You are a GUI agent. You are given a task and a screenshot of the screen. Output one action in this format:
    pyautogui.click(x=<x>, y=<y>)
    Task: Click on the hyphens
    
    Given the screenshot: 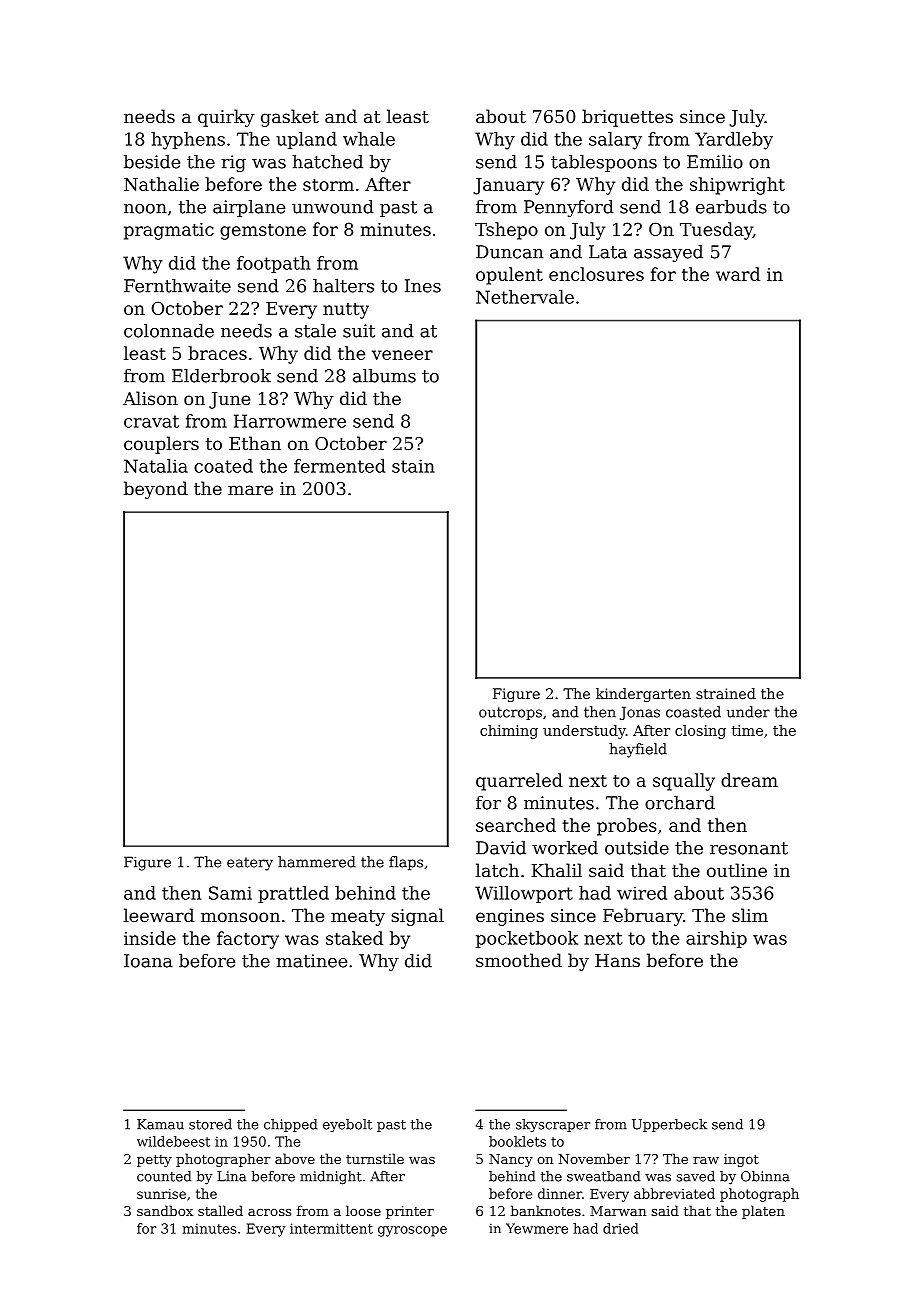 What is the action you would take?
    pyautogui.click(x=188, y=141)
